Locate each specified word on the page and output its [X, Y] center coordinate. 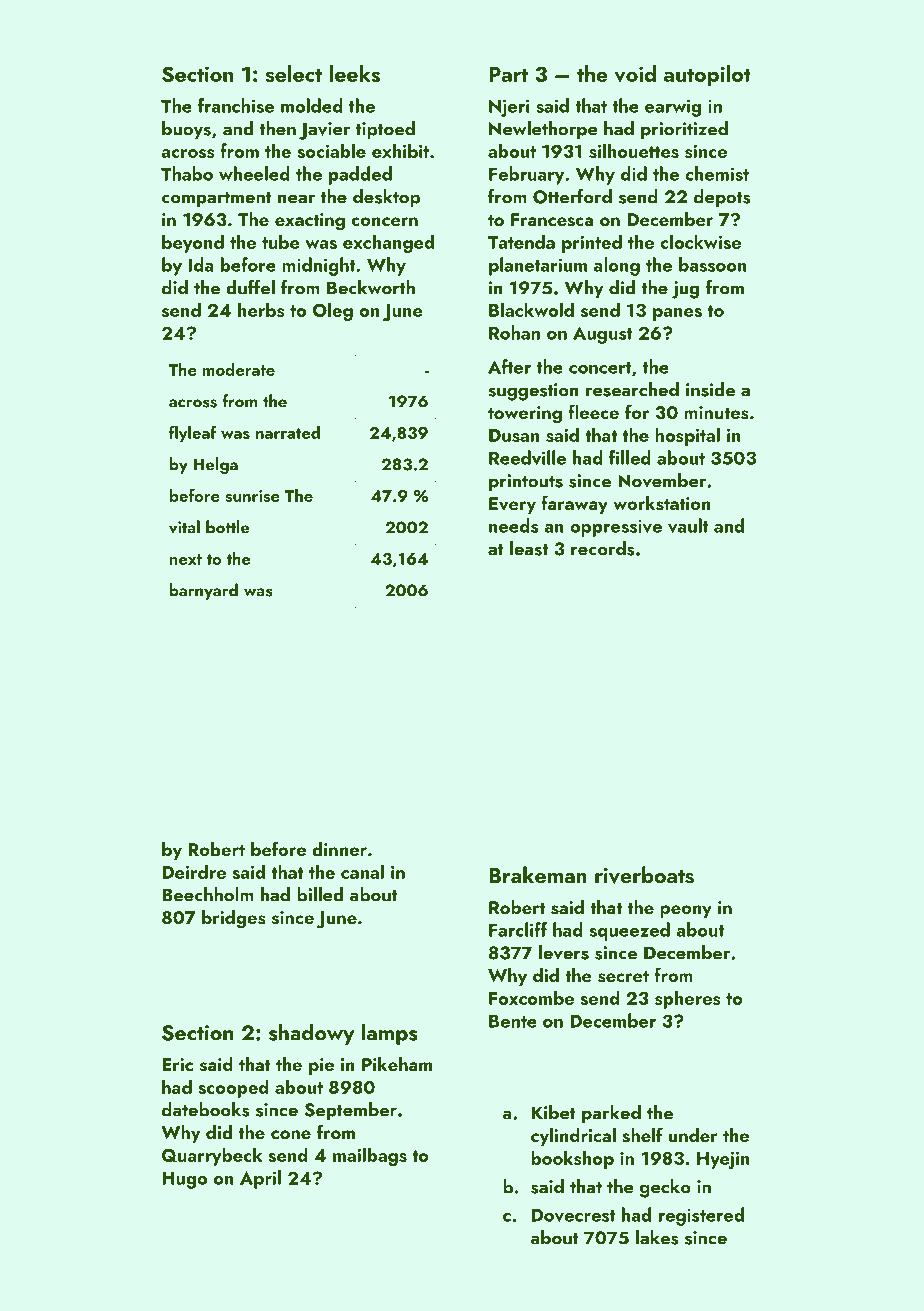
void [635, 74]
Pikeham [397, 1064]
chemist [717, 173]
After [509, 366]
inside [710, 389]
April [260, 1179]
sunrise [252, 496]
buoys [186, 130]
